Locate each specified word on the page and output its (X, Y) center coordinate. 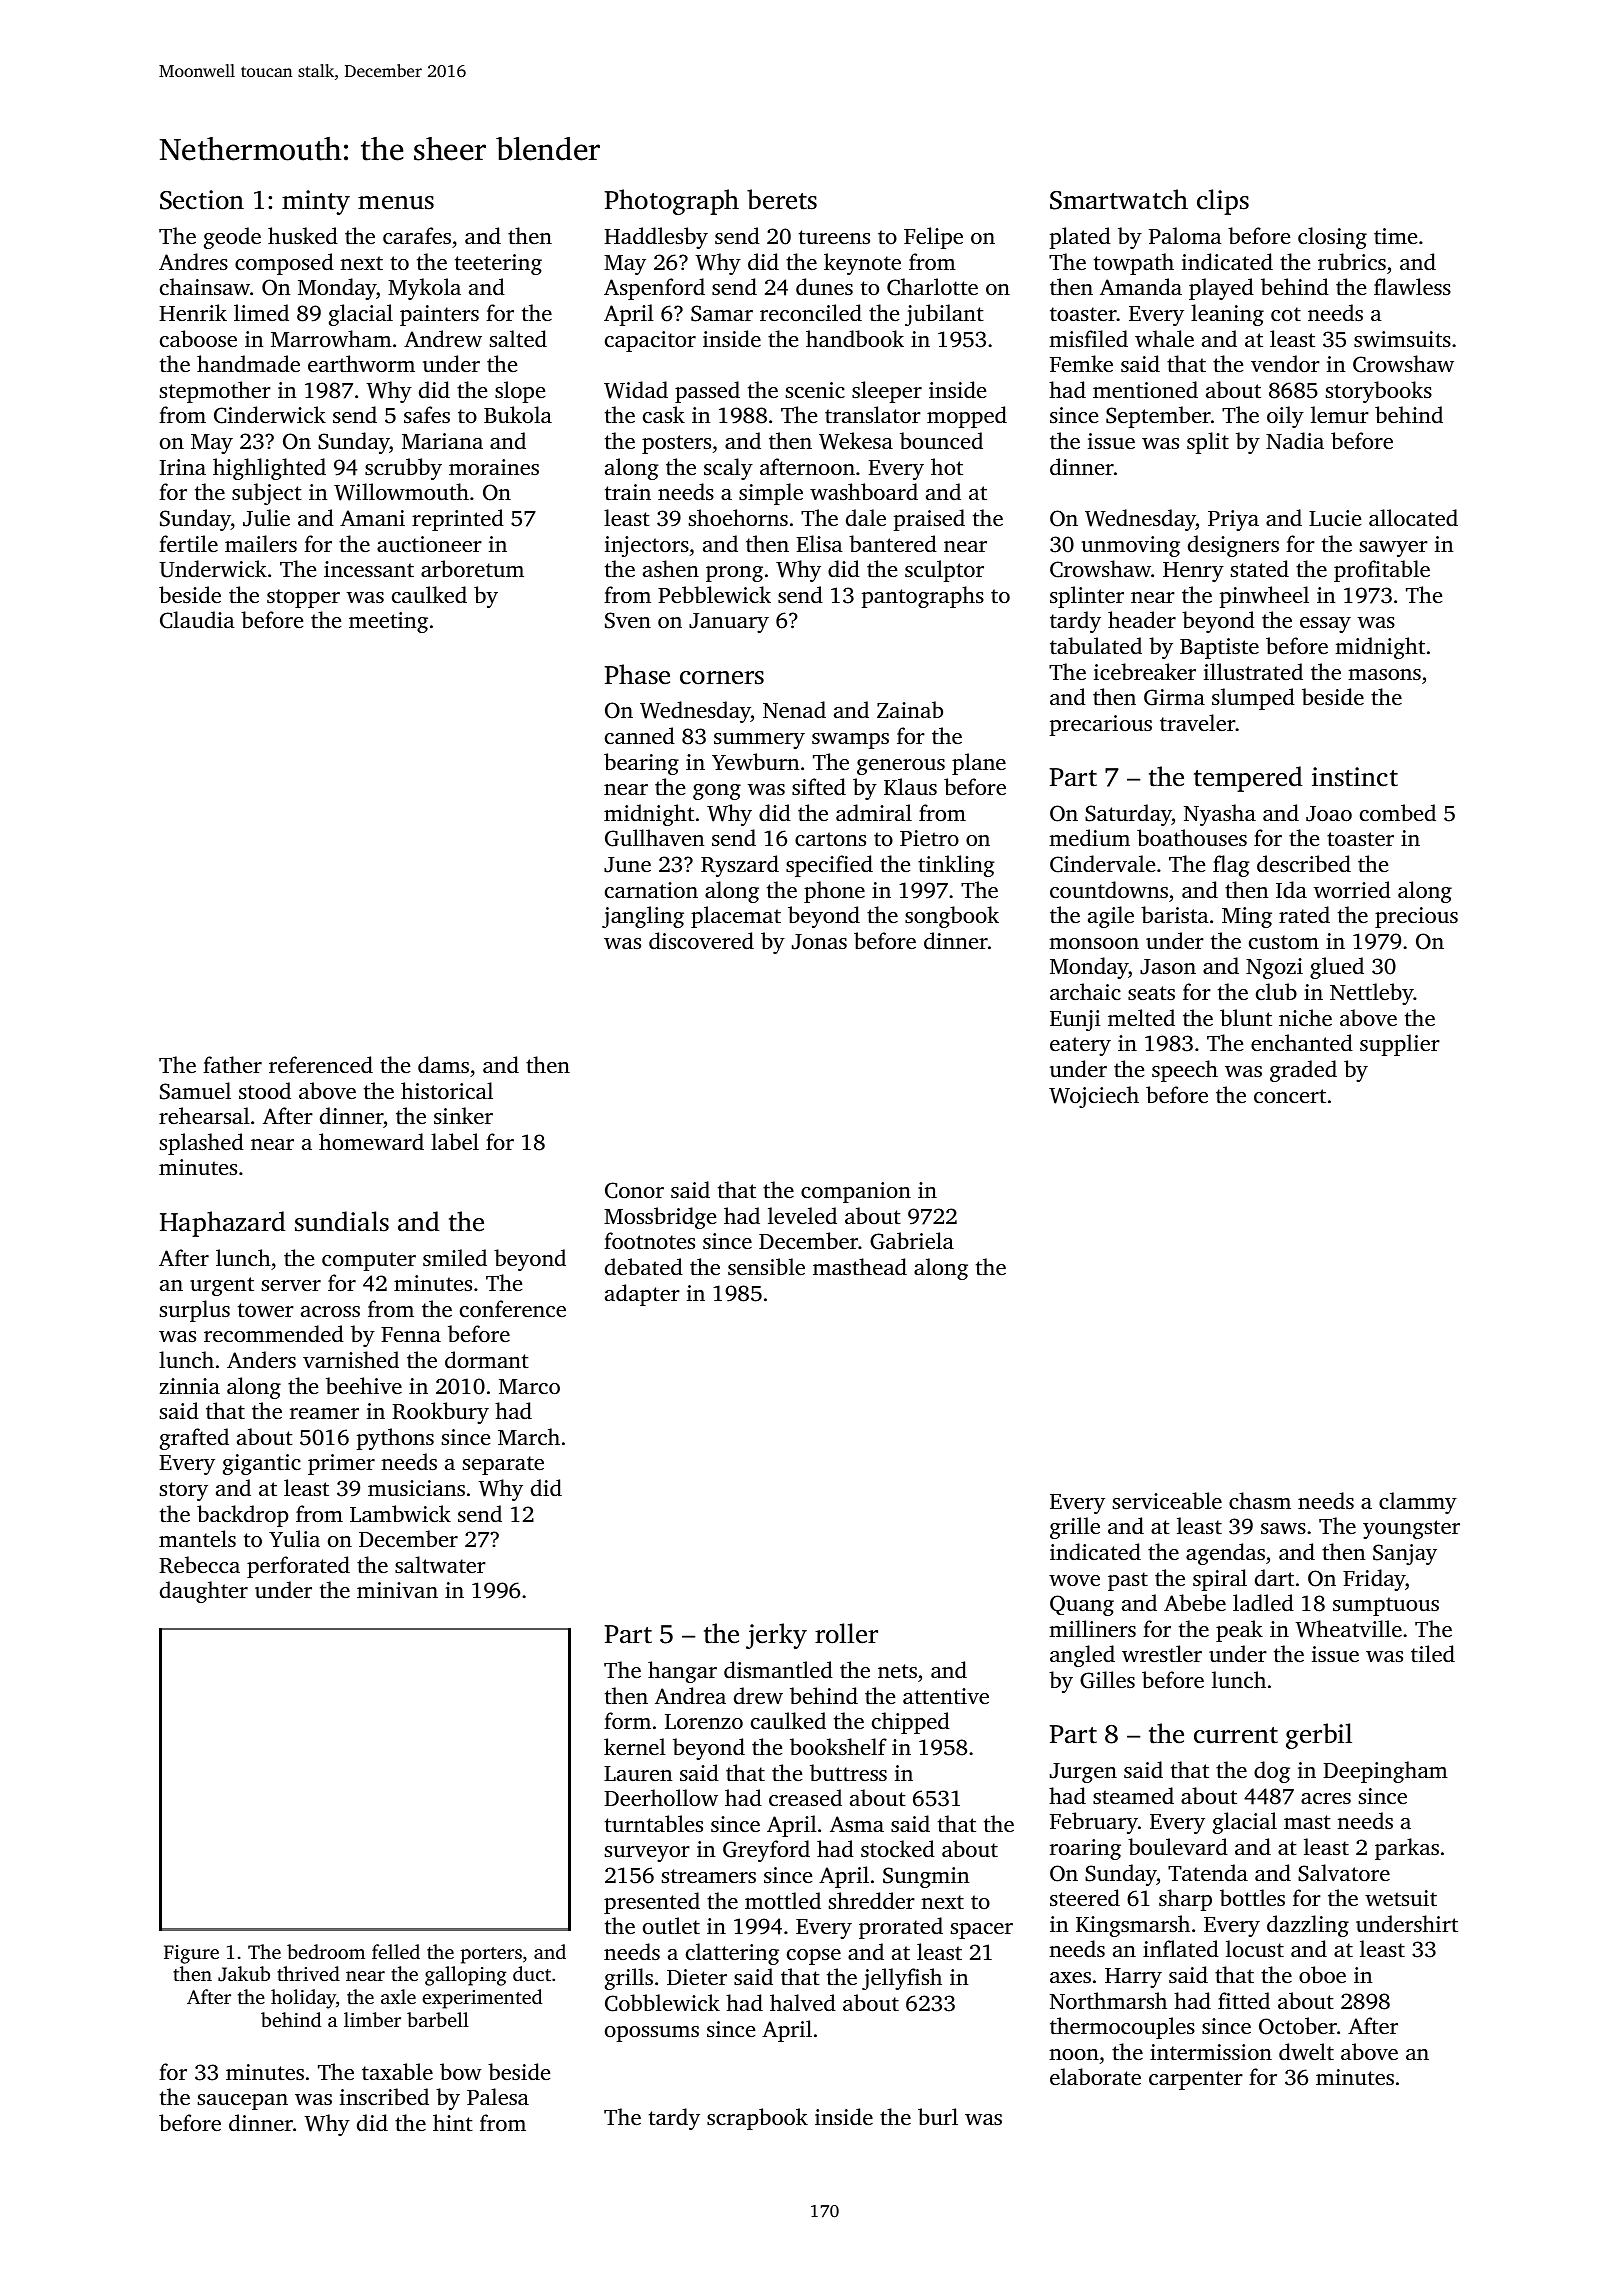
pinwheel (1264, 597)
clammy (1418, 1503)
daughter (204, 1592)
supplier (1400, 1045)
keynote (862, 264)
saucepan (243, 2102)
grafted (194, 1439)
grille (1075, 1528)
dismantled (778, 1669)
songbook (952, 917)
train (628, 492)
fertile (188, 543)
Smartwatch (1119, 199)
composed (284, 264)
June (627, 865)
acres (1326, 1798)
